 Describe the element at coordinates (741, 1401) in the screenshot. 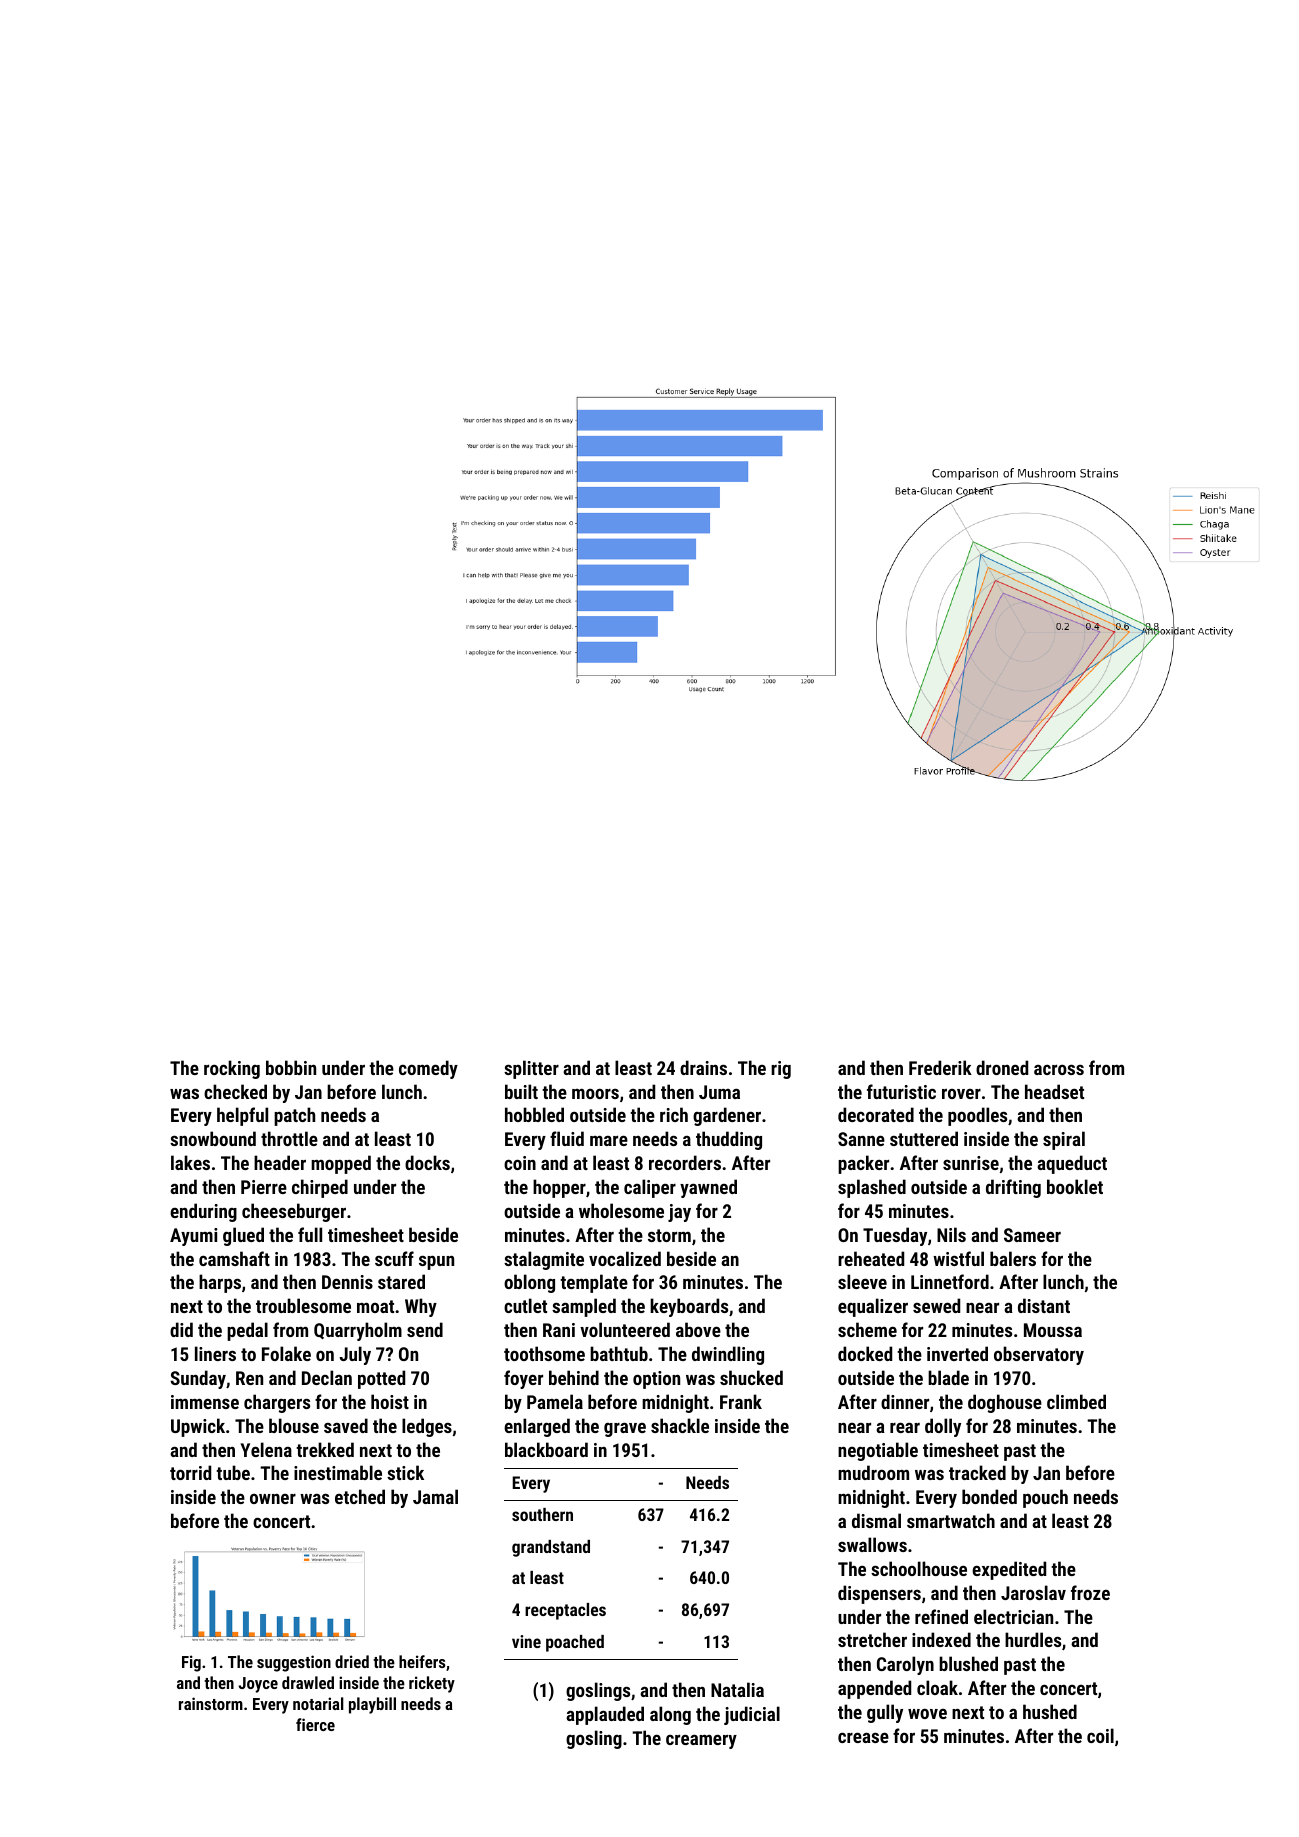

I see `Frank` at that location.
